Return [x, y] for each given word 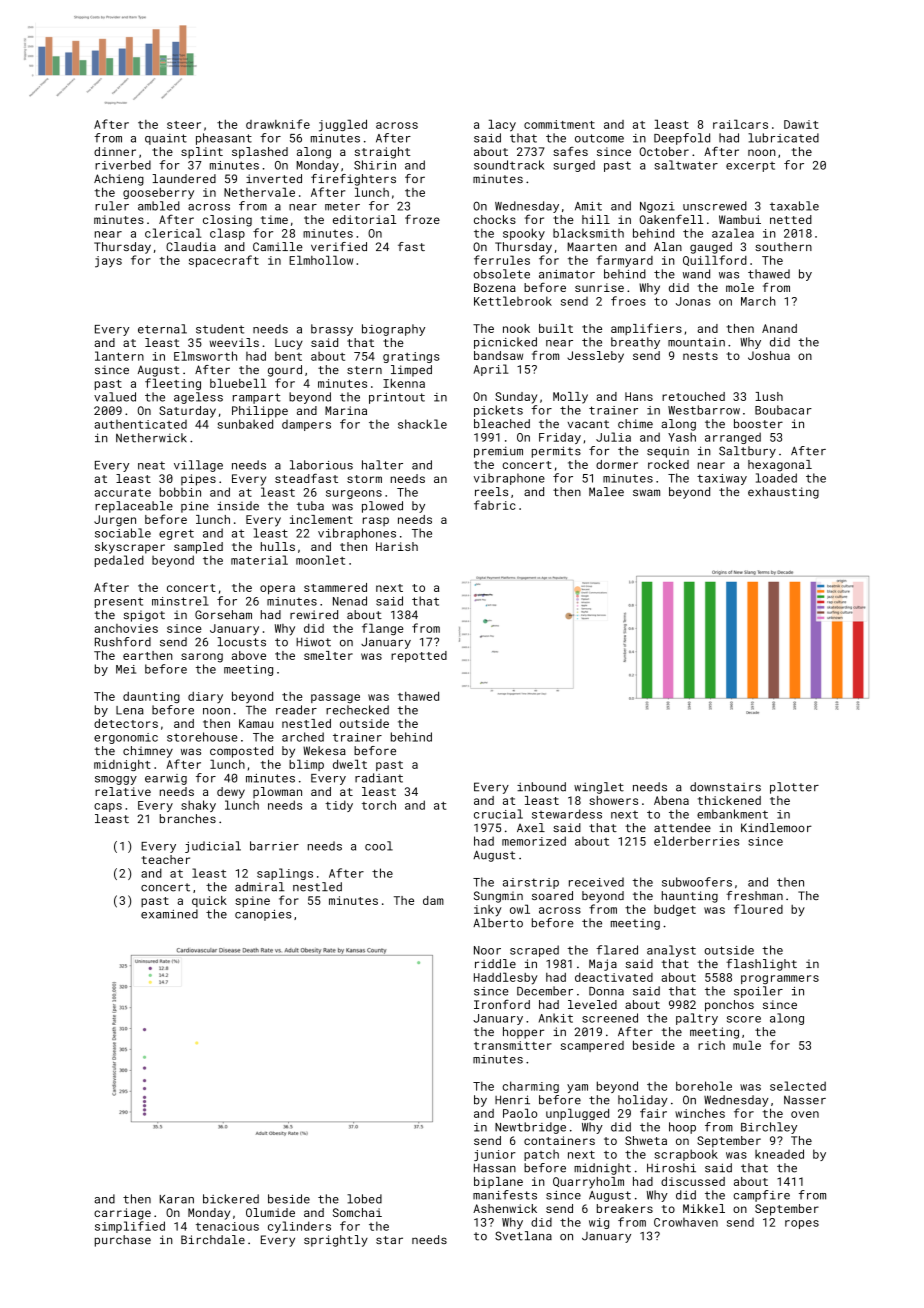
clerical [173, 233]
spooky [524, 234]
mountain [696, 342]
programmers [780, 979]
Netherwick [151, 438]
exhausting [783, 493]
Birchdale [213, 1239]
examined [169, 914]
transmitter [513, 1045]
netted [791, 219]
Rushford [123, 642]
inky [488, 911]
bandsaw [498, 355]
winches [700, 1113]
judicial [213, 847]
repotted [419, 657]
